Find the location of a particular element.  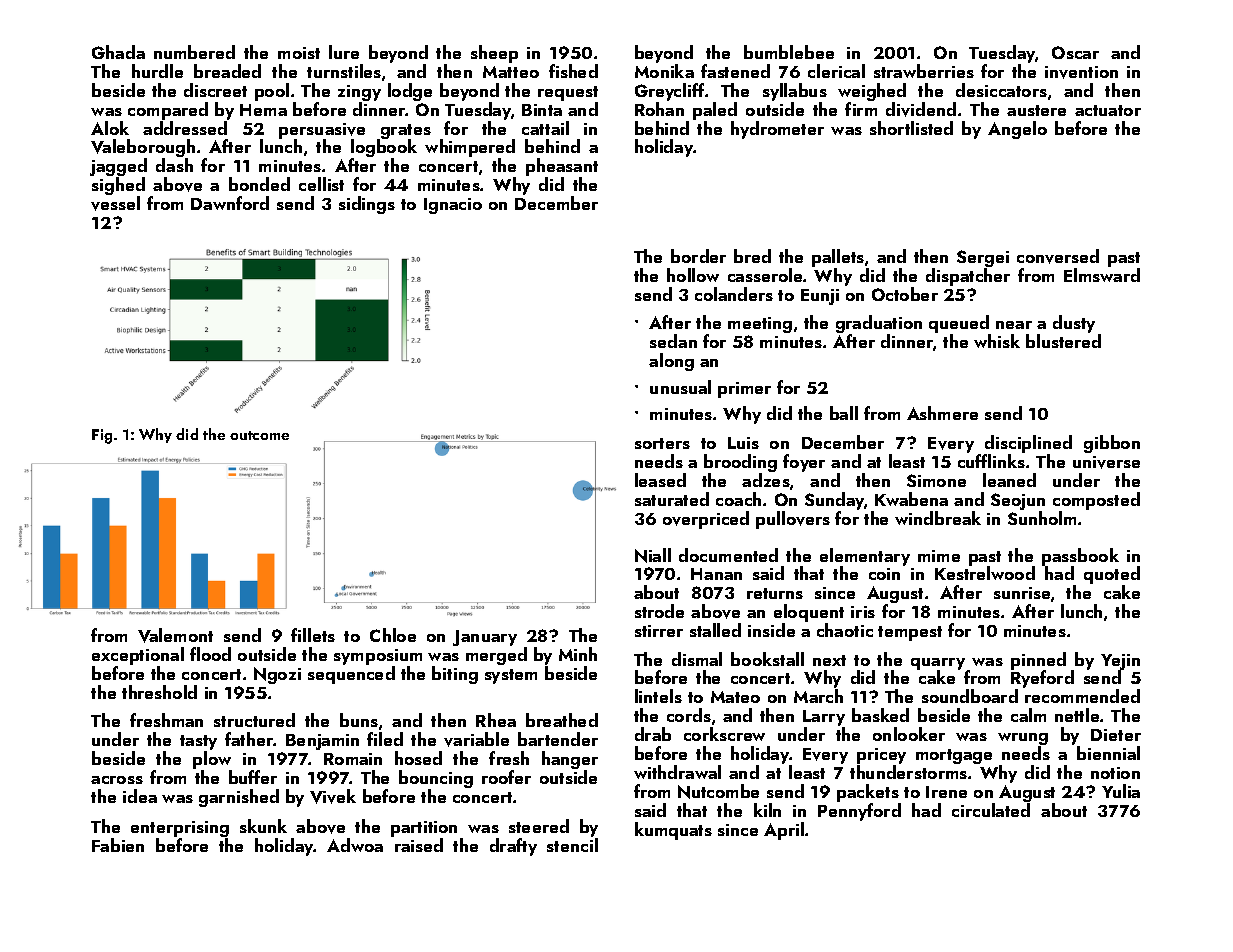

circulated is located at coordinates (991, 810).
